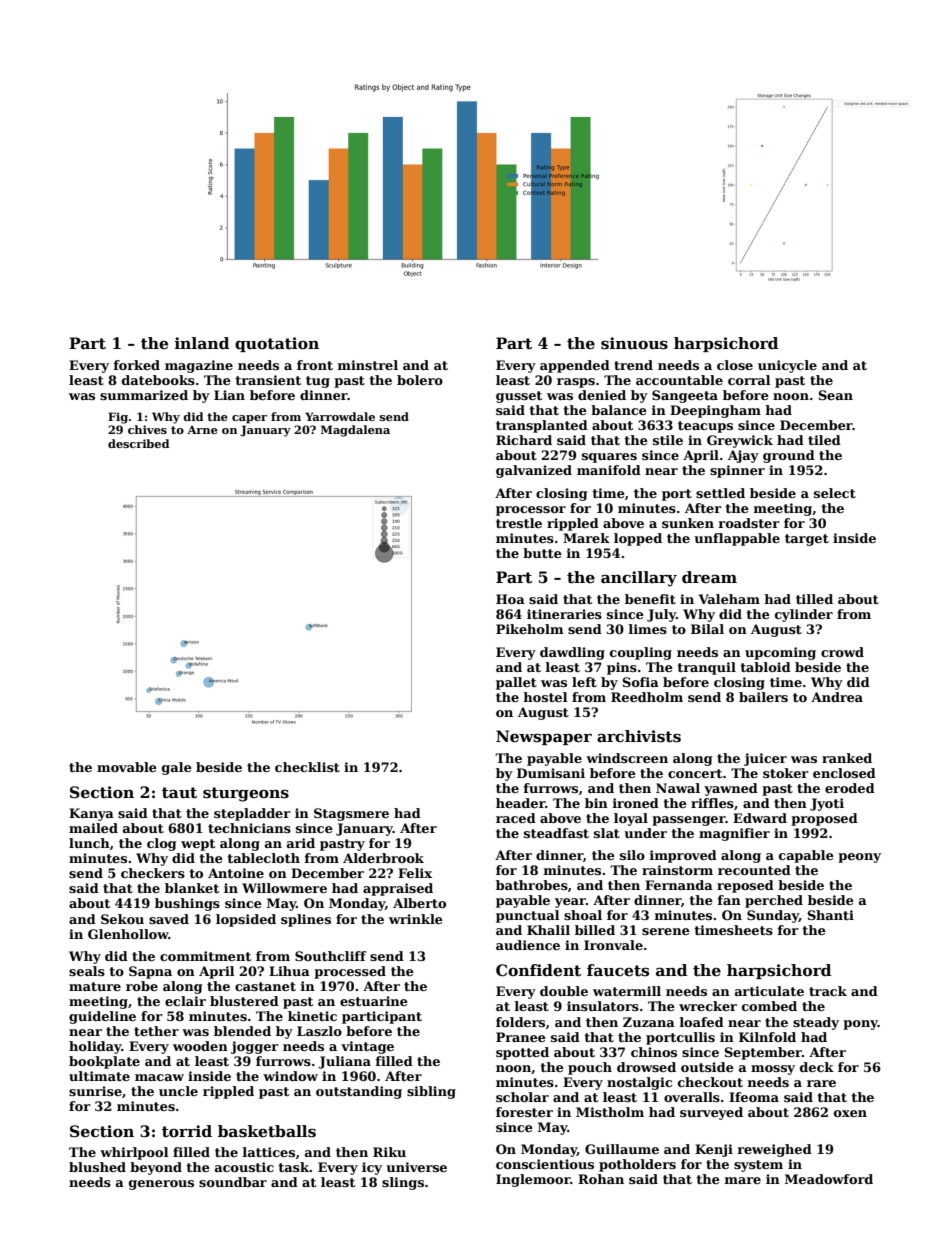 The image size is (952, 1233). I want to click on pallet, so click(516, 683).
